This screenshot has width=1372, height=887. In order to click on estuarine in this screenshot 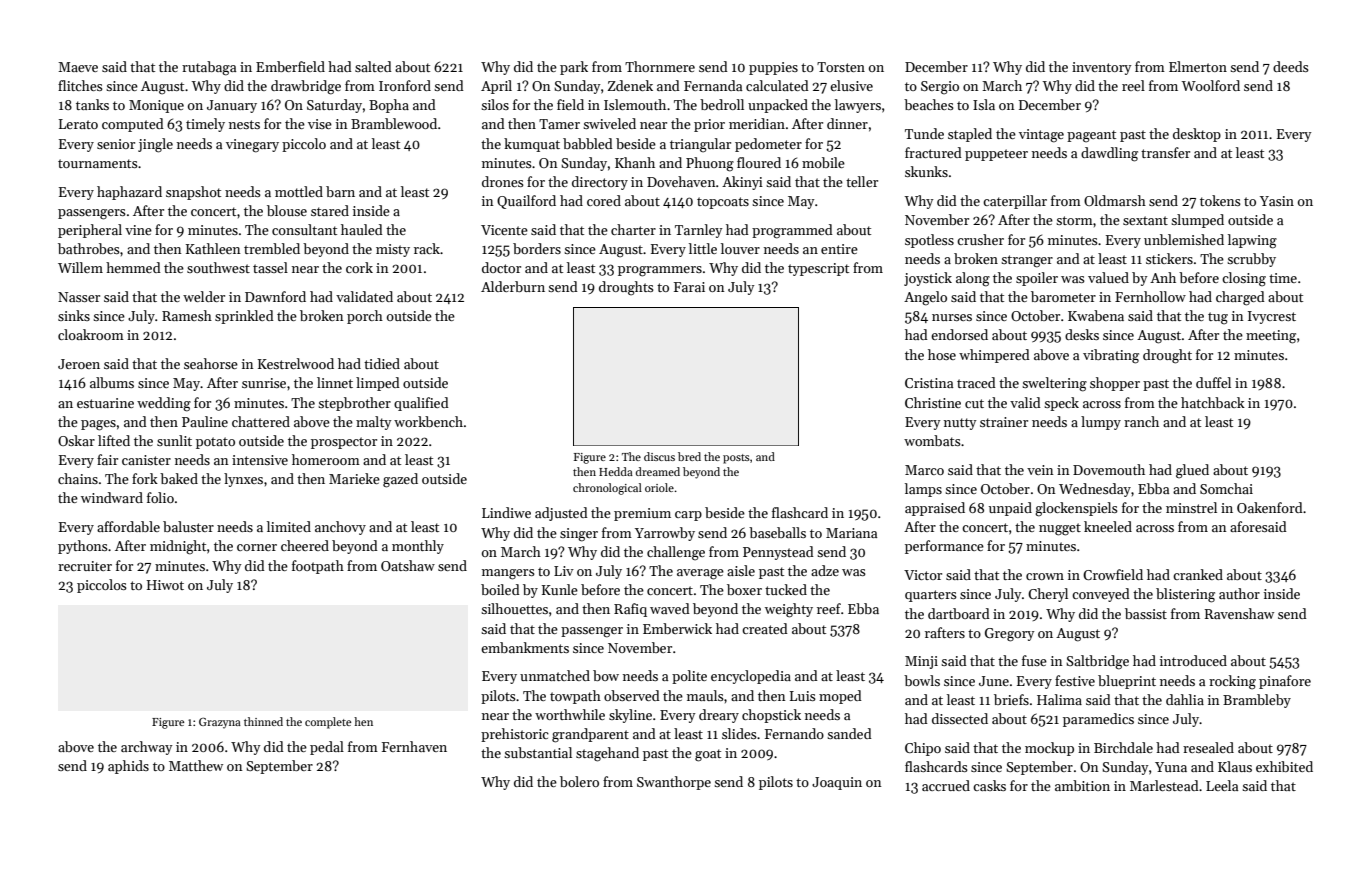, I will do `click(105, 403)`.
